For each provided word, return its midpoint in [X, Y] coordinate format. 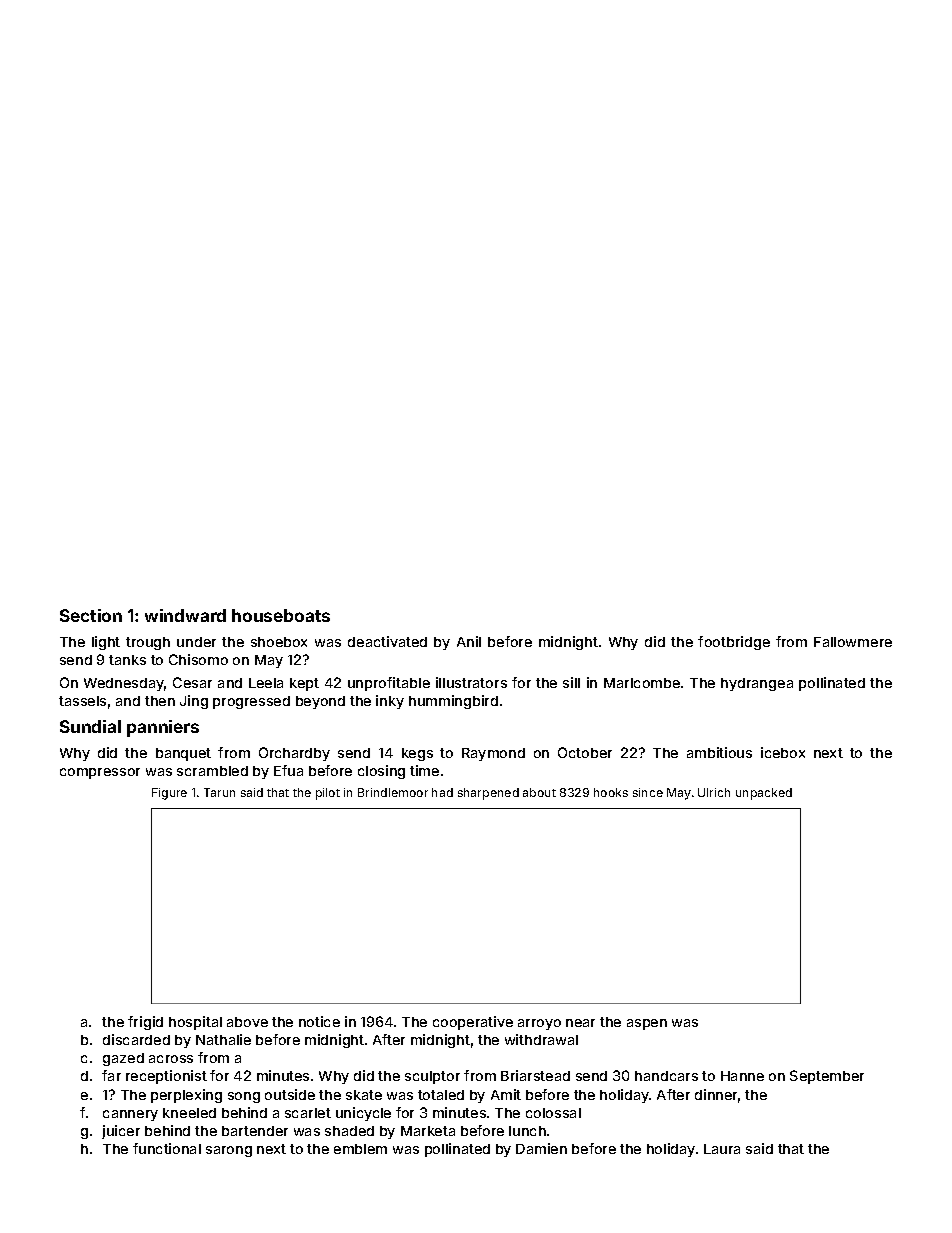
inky [390, 702]
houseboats [281, 615]
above [247, 1022]
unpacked [764, 794]
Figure [169, 794]
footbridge [734, 643]
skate [364, 1095]
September [827, 1077]
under [196, 642]
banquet [183, 754]
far [111, 1075]
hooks [611, 792]
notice [319, 1021]
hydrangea [757, 684]
